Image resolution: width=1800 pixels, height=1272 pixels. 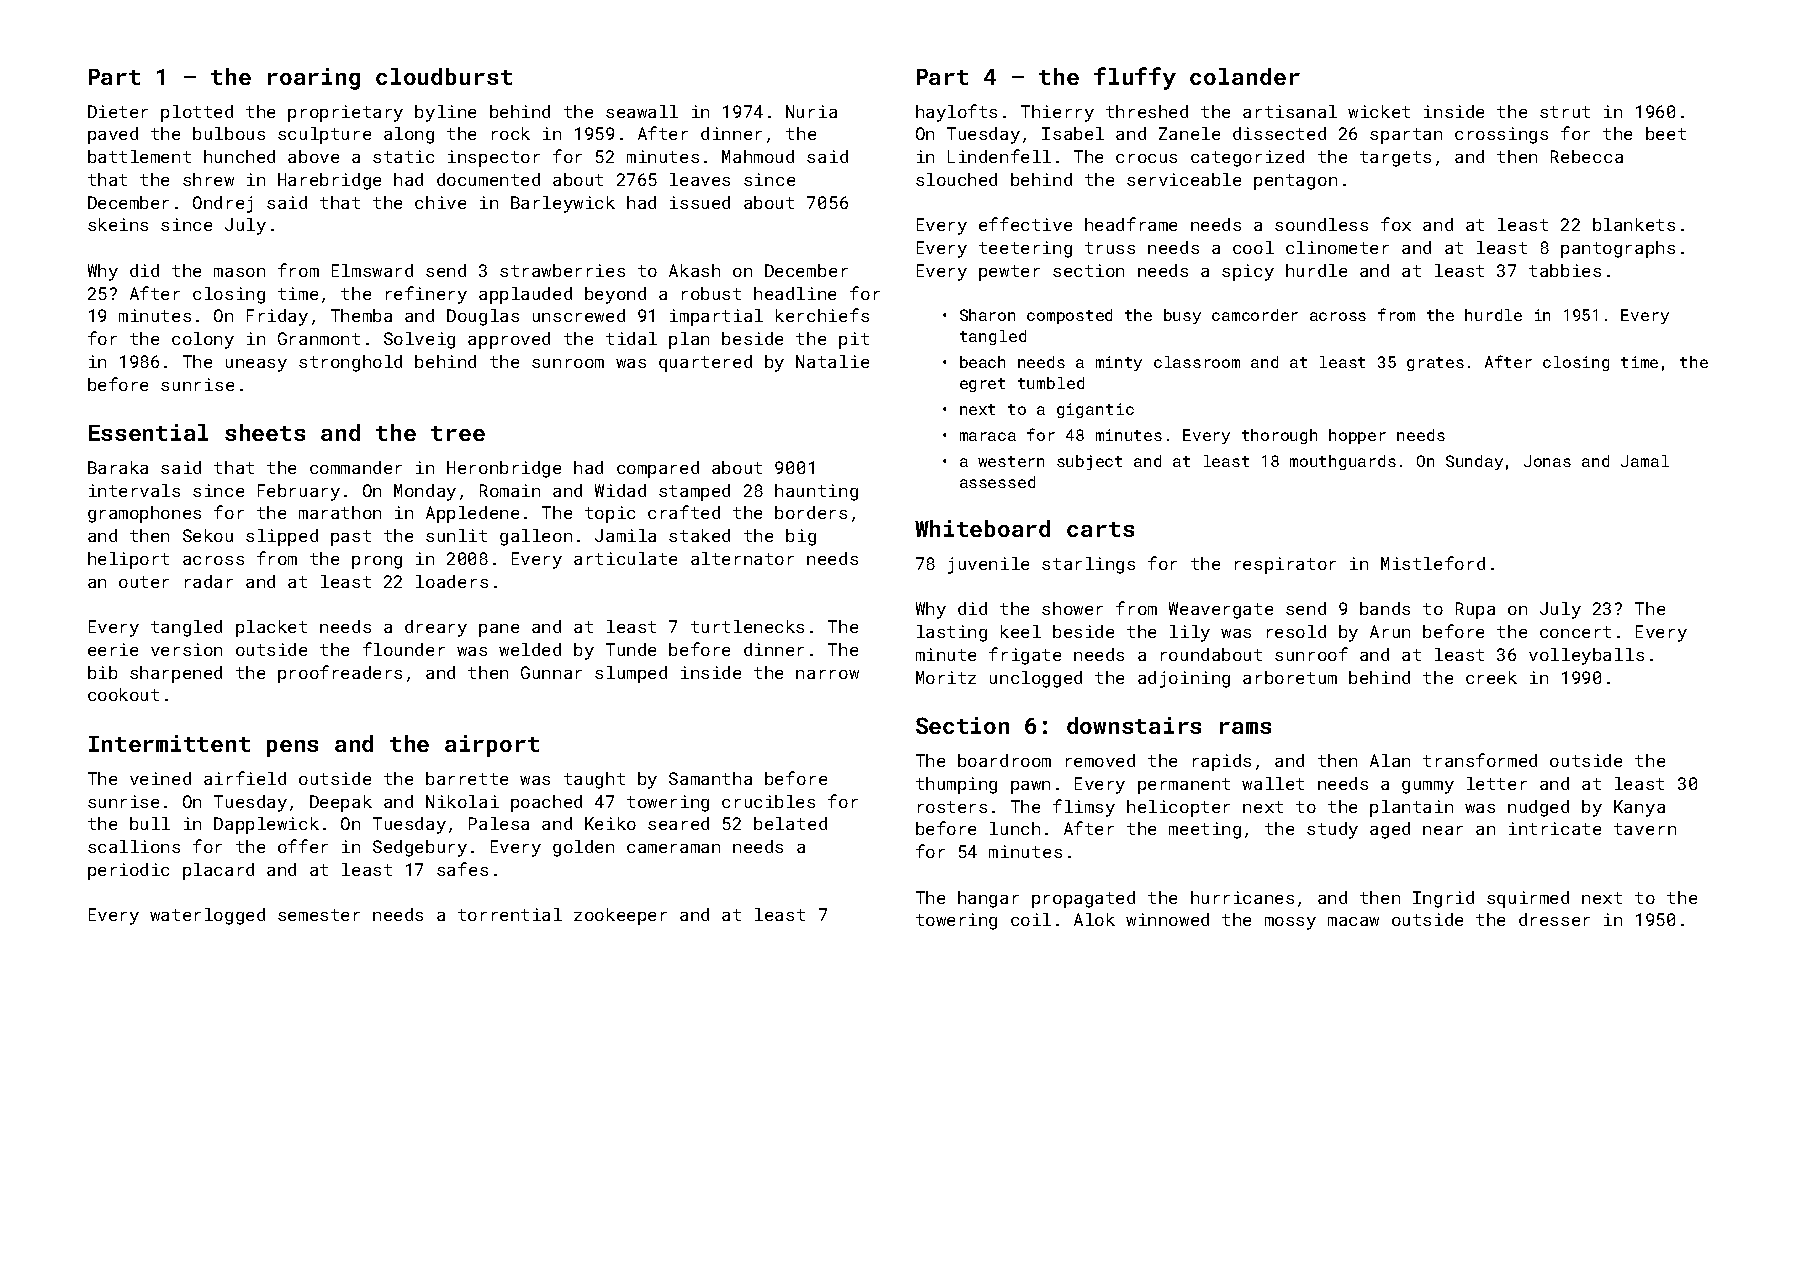 What do you see at coordinates (1435, 364) in the screenshot?
I see `grates` at bounding box center [1435, 364].
